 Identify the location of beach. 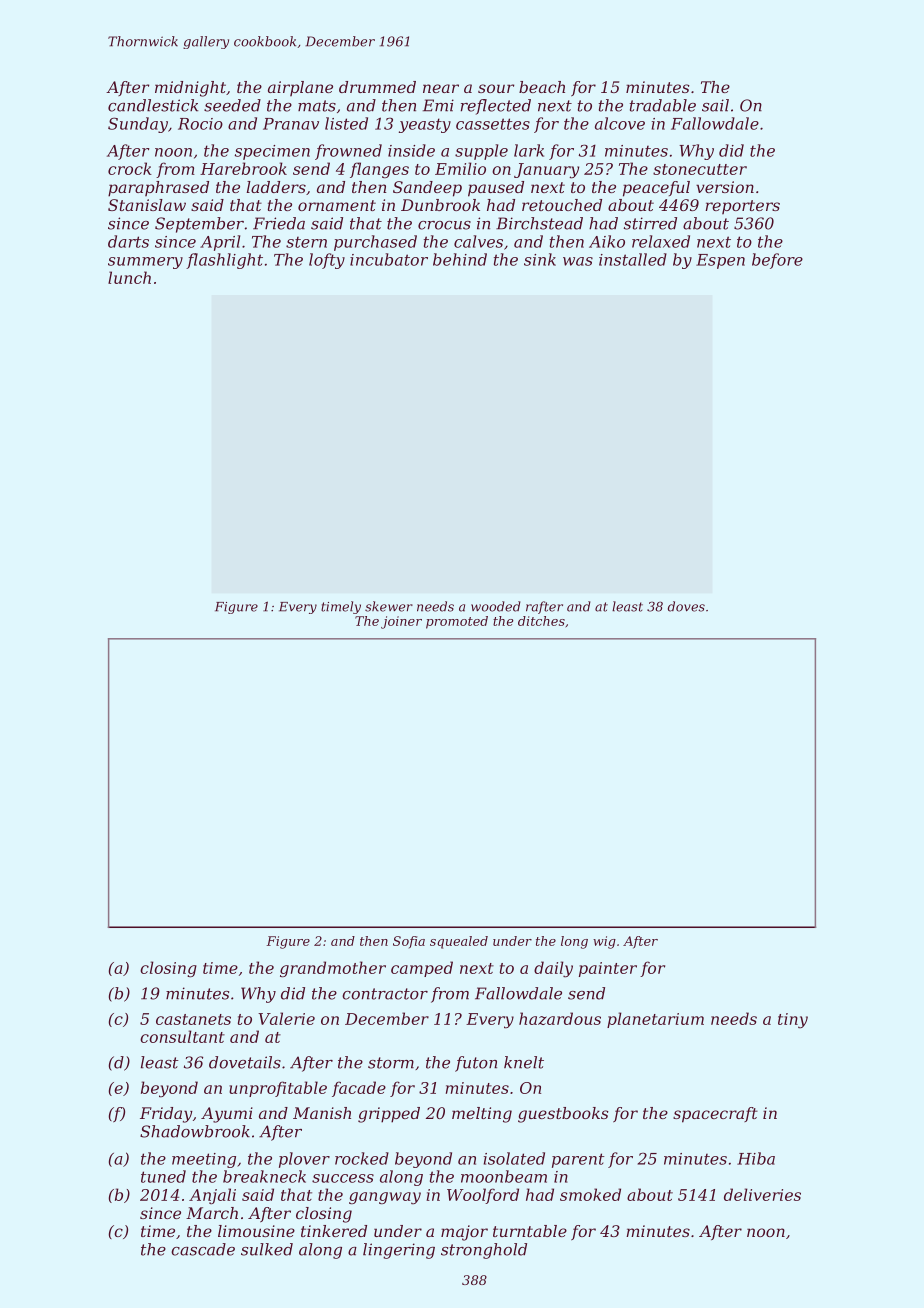
(542, 87).
